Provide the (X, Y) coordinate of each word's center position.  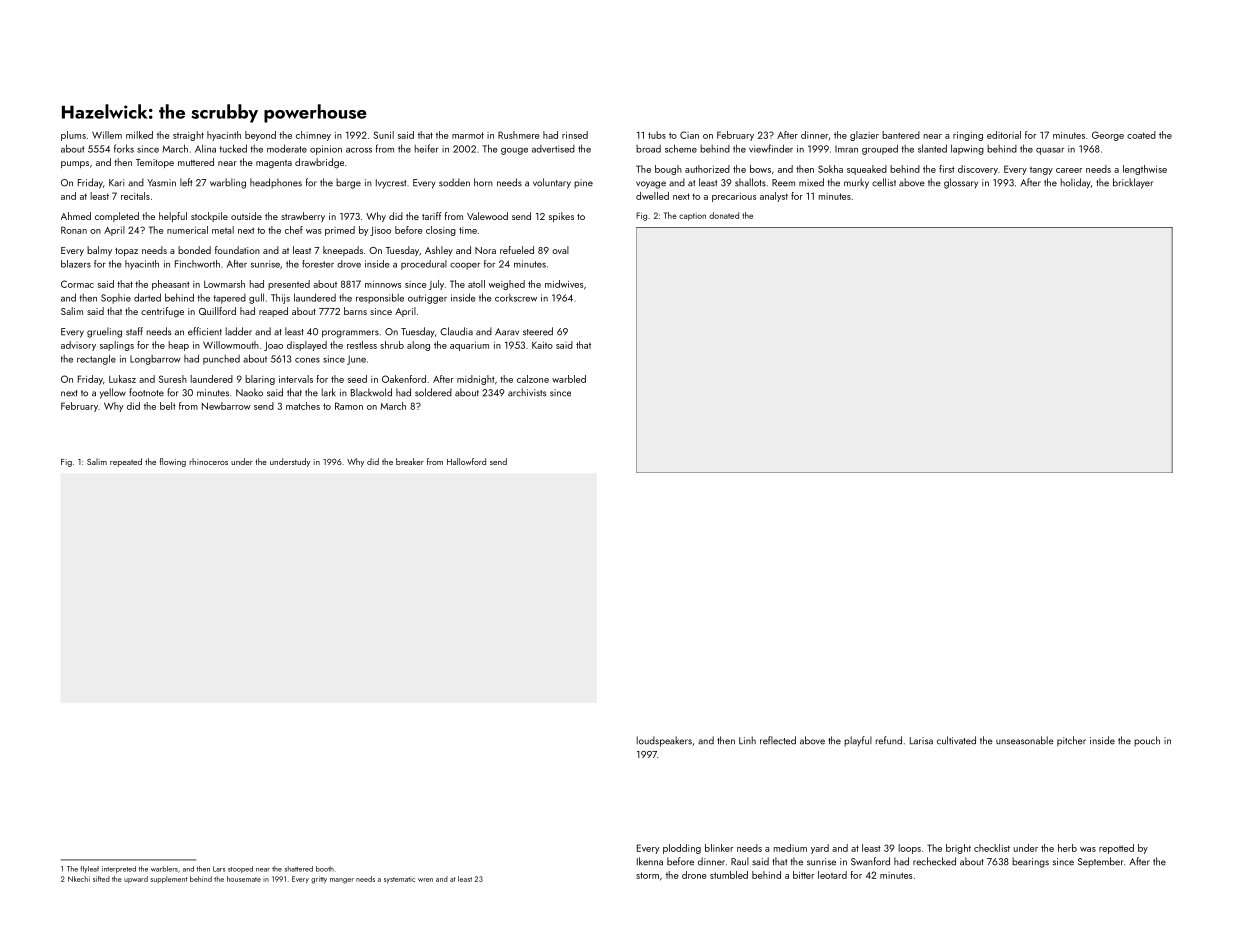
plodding (682, 849)
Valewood (487, 216)
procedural (424, 265)
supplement (169, 880)
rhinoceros (208, 461)
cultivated (956, 740)
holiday (1076, 183)
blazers (76, 264)
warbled (569, 379)
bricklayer (1133, 183)
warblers (164, 869)
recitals (135, 196)
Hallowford (466, 461)
